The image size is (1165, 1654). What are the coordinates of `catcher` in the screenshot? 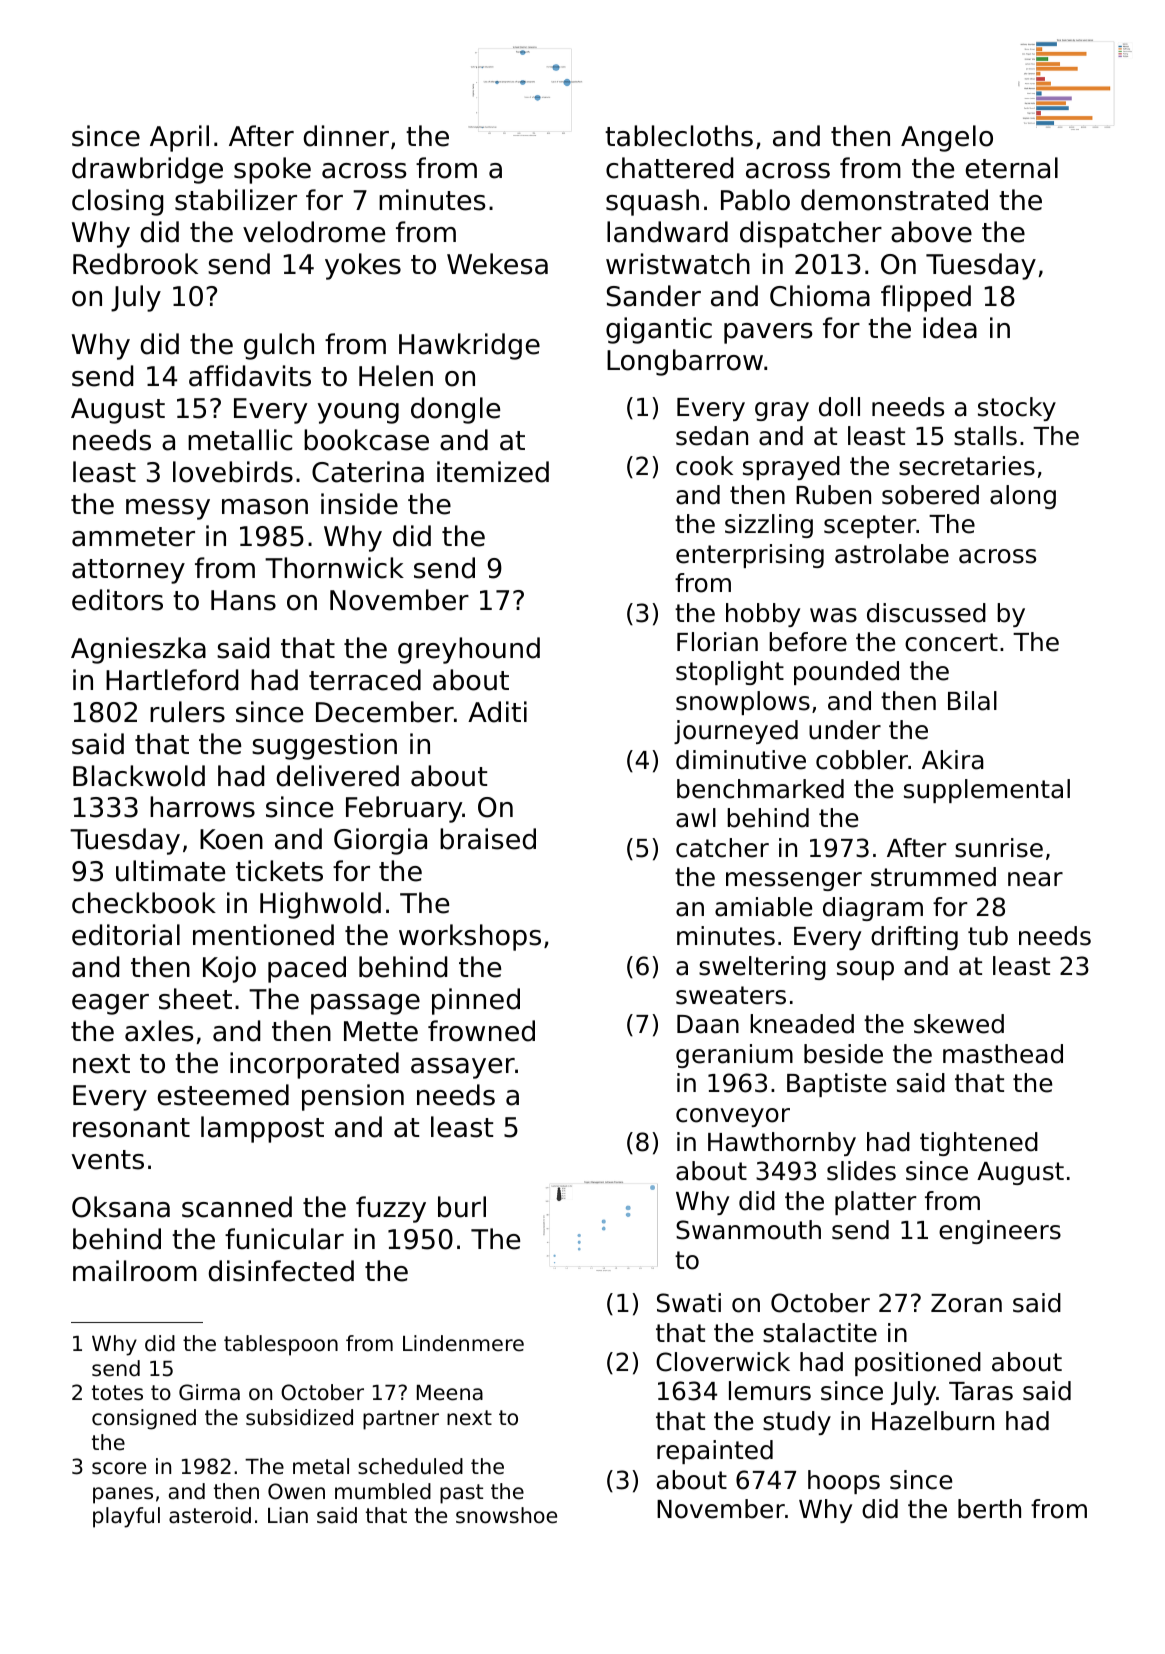 It's located at (722, 848).
